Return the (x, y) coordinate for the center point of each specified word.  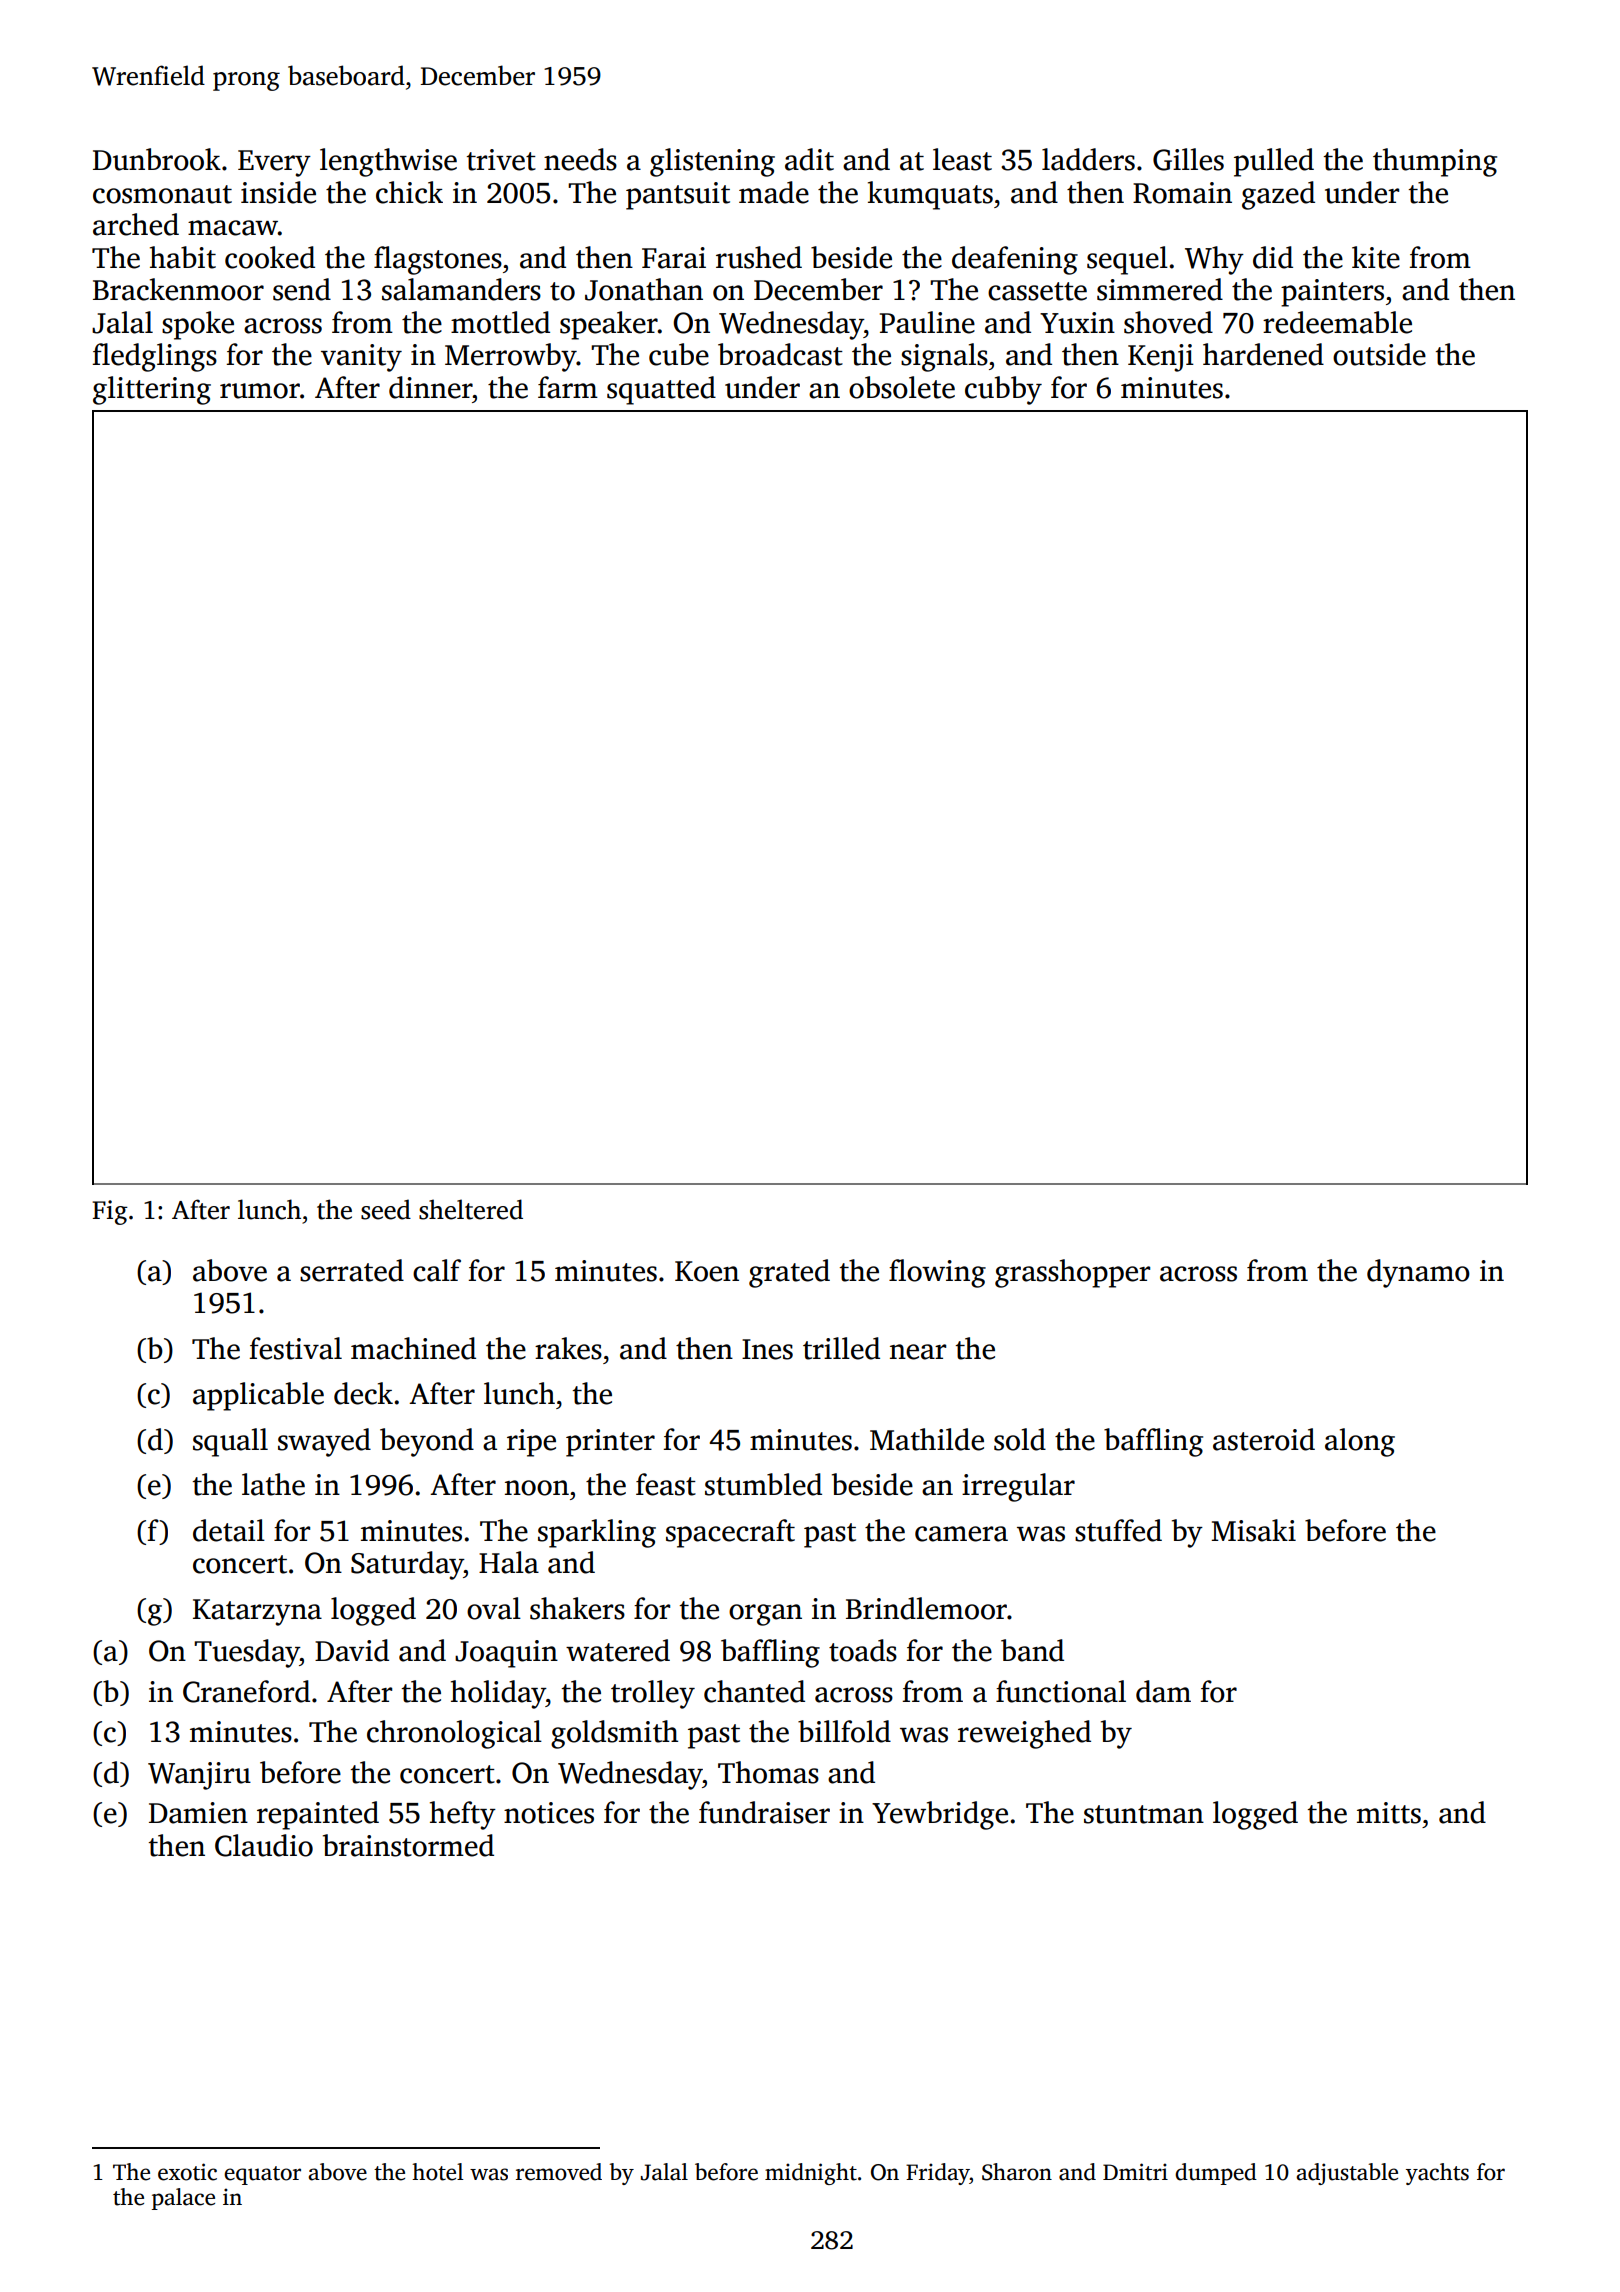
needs (580, 159)
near (918, 1352)
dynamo (1418, 1273)
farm (568, 387)
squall (230, 1442)
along (1360, 1442)
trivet (501, 160)
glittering (152, 390)
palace (183, 2199)
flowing (937, 1273)
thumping (1435, 162)
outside (1379, 354)
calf (437, 1270)
